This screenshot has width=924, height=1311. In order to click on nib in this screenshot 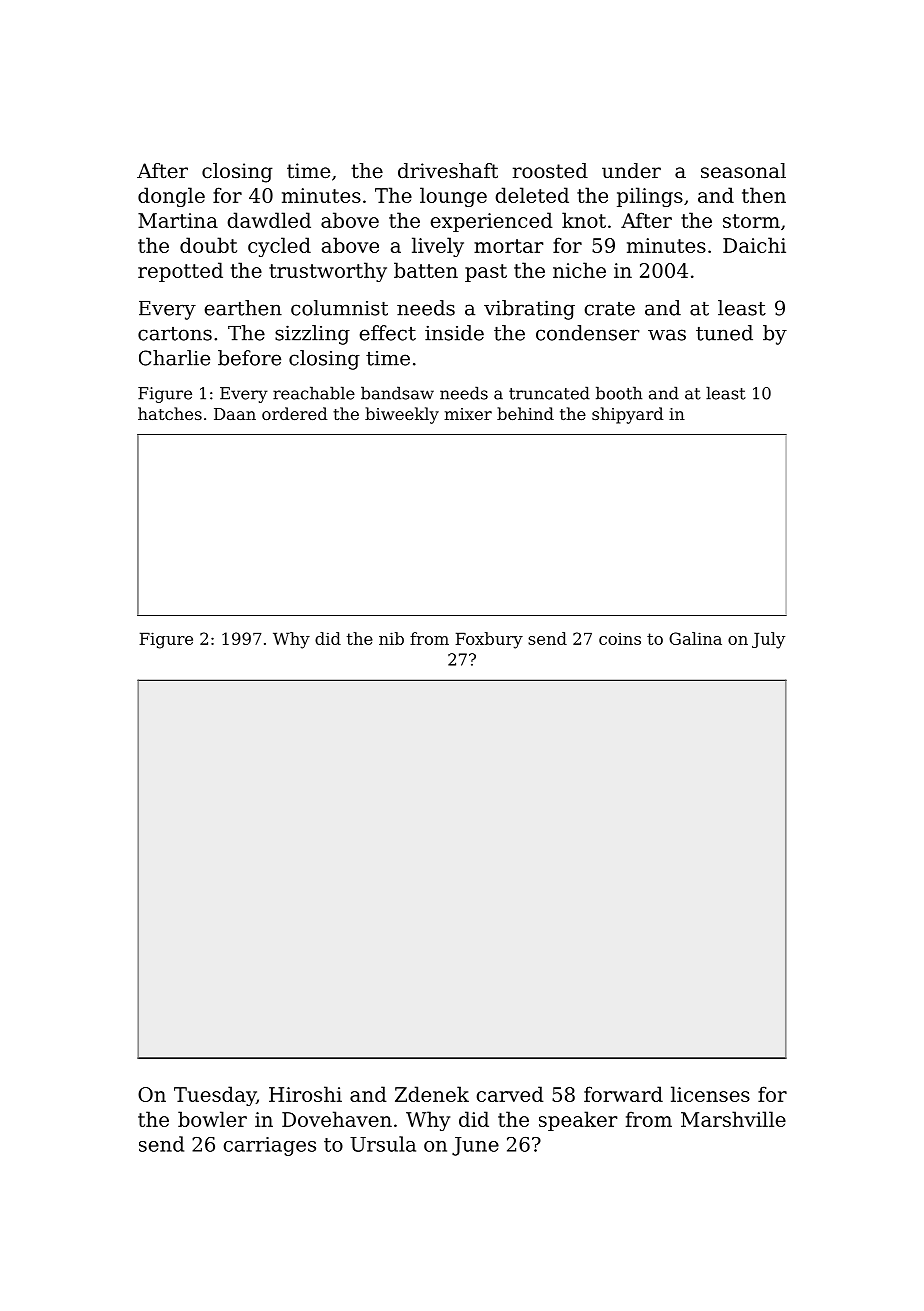, I will do `click(391, 638)`.
